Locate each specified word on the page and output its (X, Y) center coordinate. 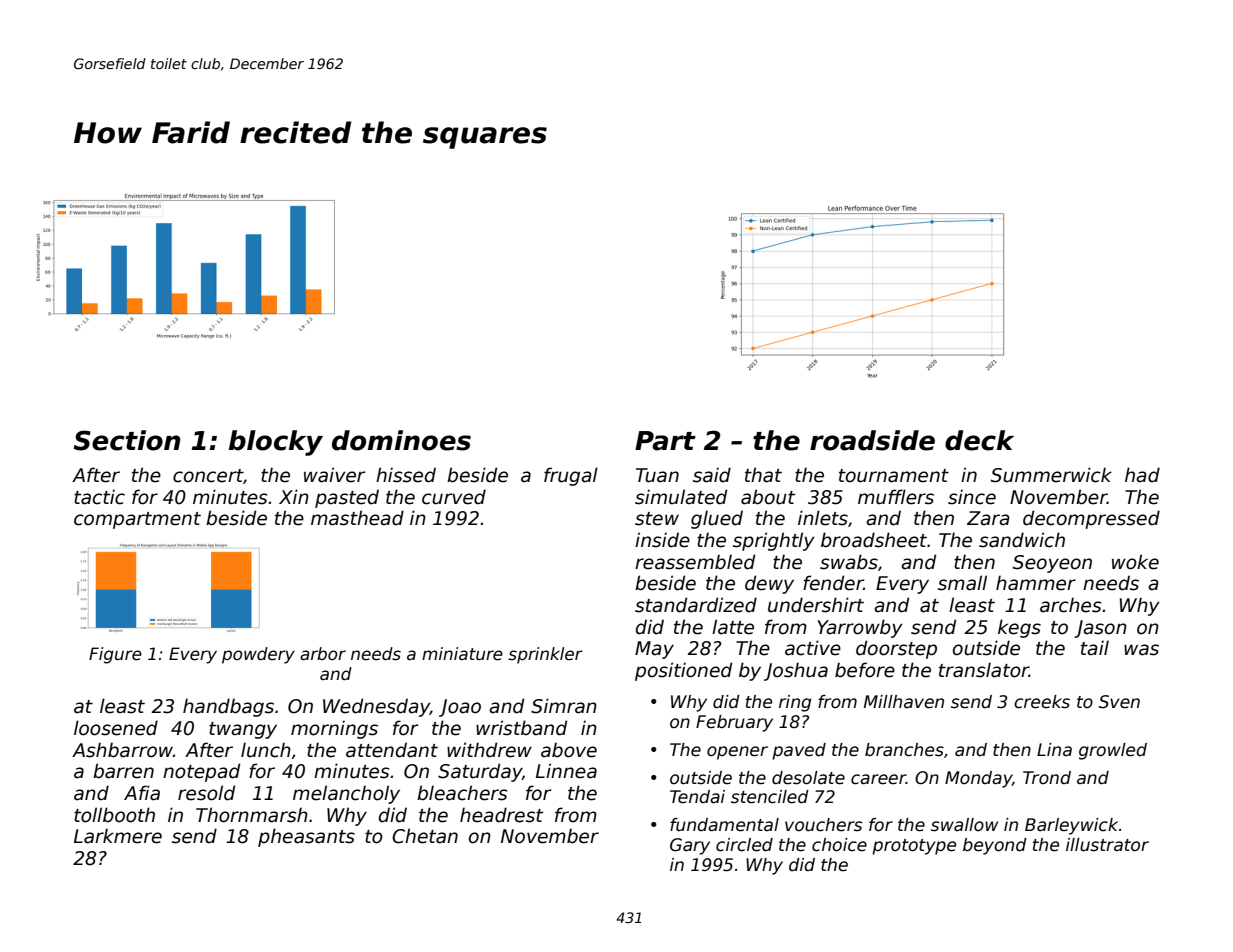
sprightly (774, 541)
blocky (276, 443)
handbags (228, 707)
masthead (357, 518)
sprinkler (545, 655)
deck (979, 440)
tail (1095, 648)
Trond (1047, 777)
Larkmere (118, 836)
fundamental (724, 825)
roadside (872, 440)
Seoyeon (1052, 564)
